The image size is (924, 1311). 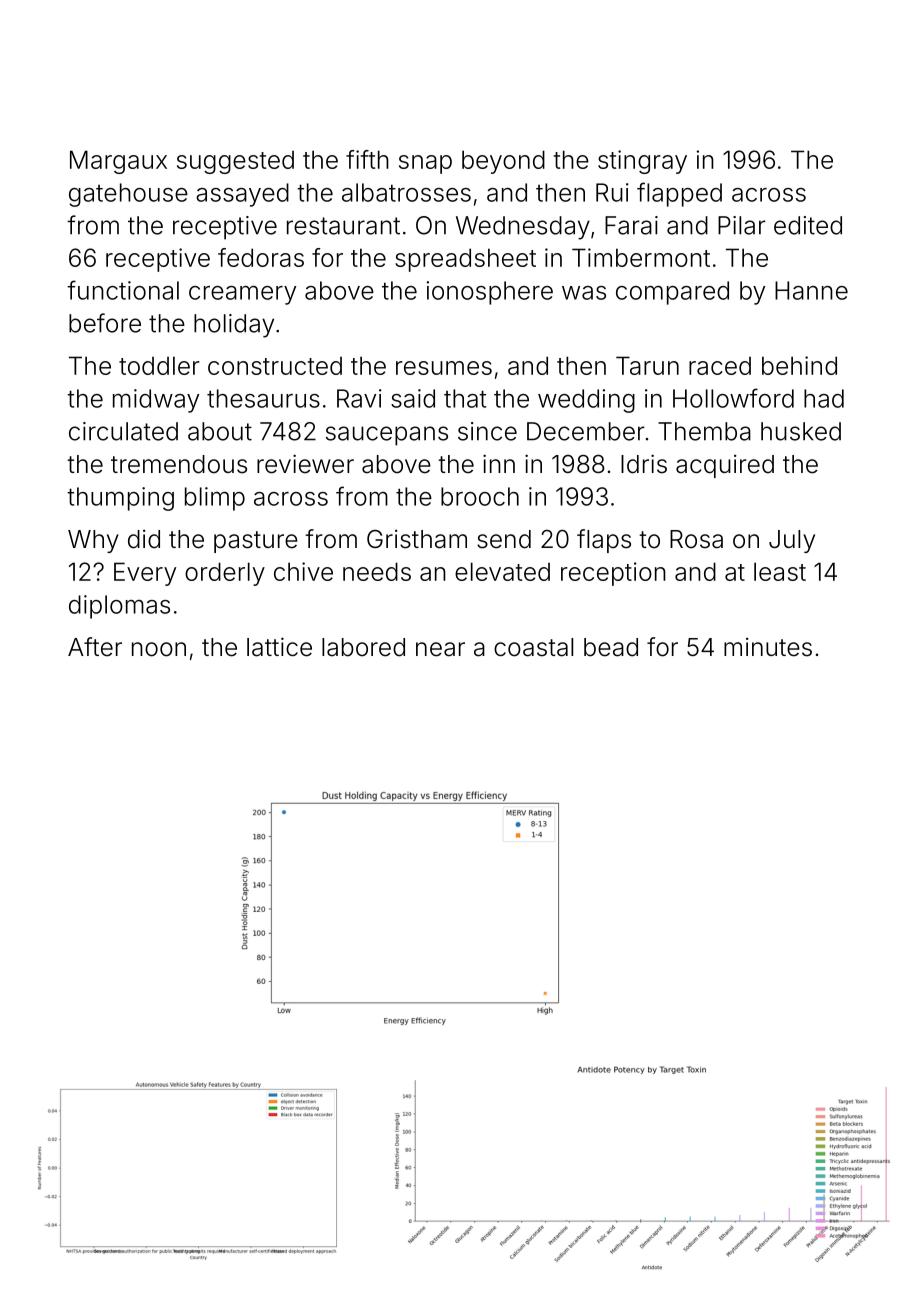 What do you see at coordinates (159, 649) in the document?
I see `noon` at bounding box center [159, 649].
